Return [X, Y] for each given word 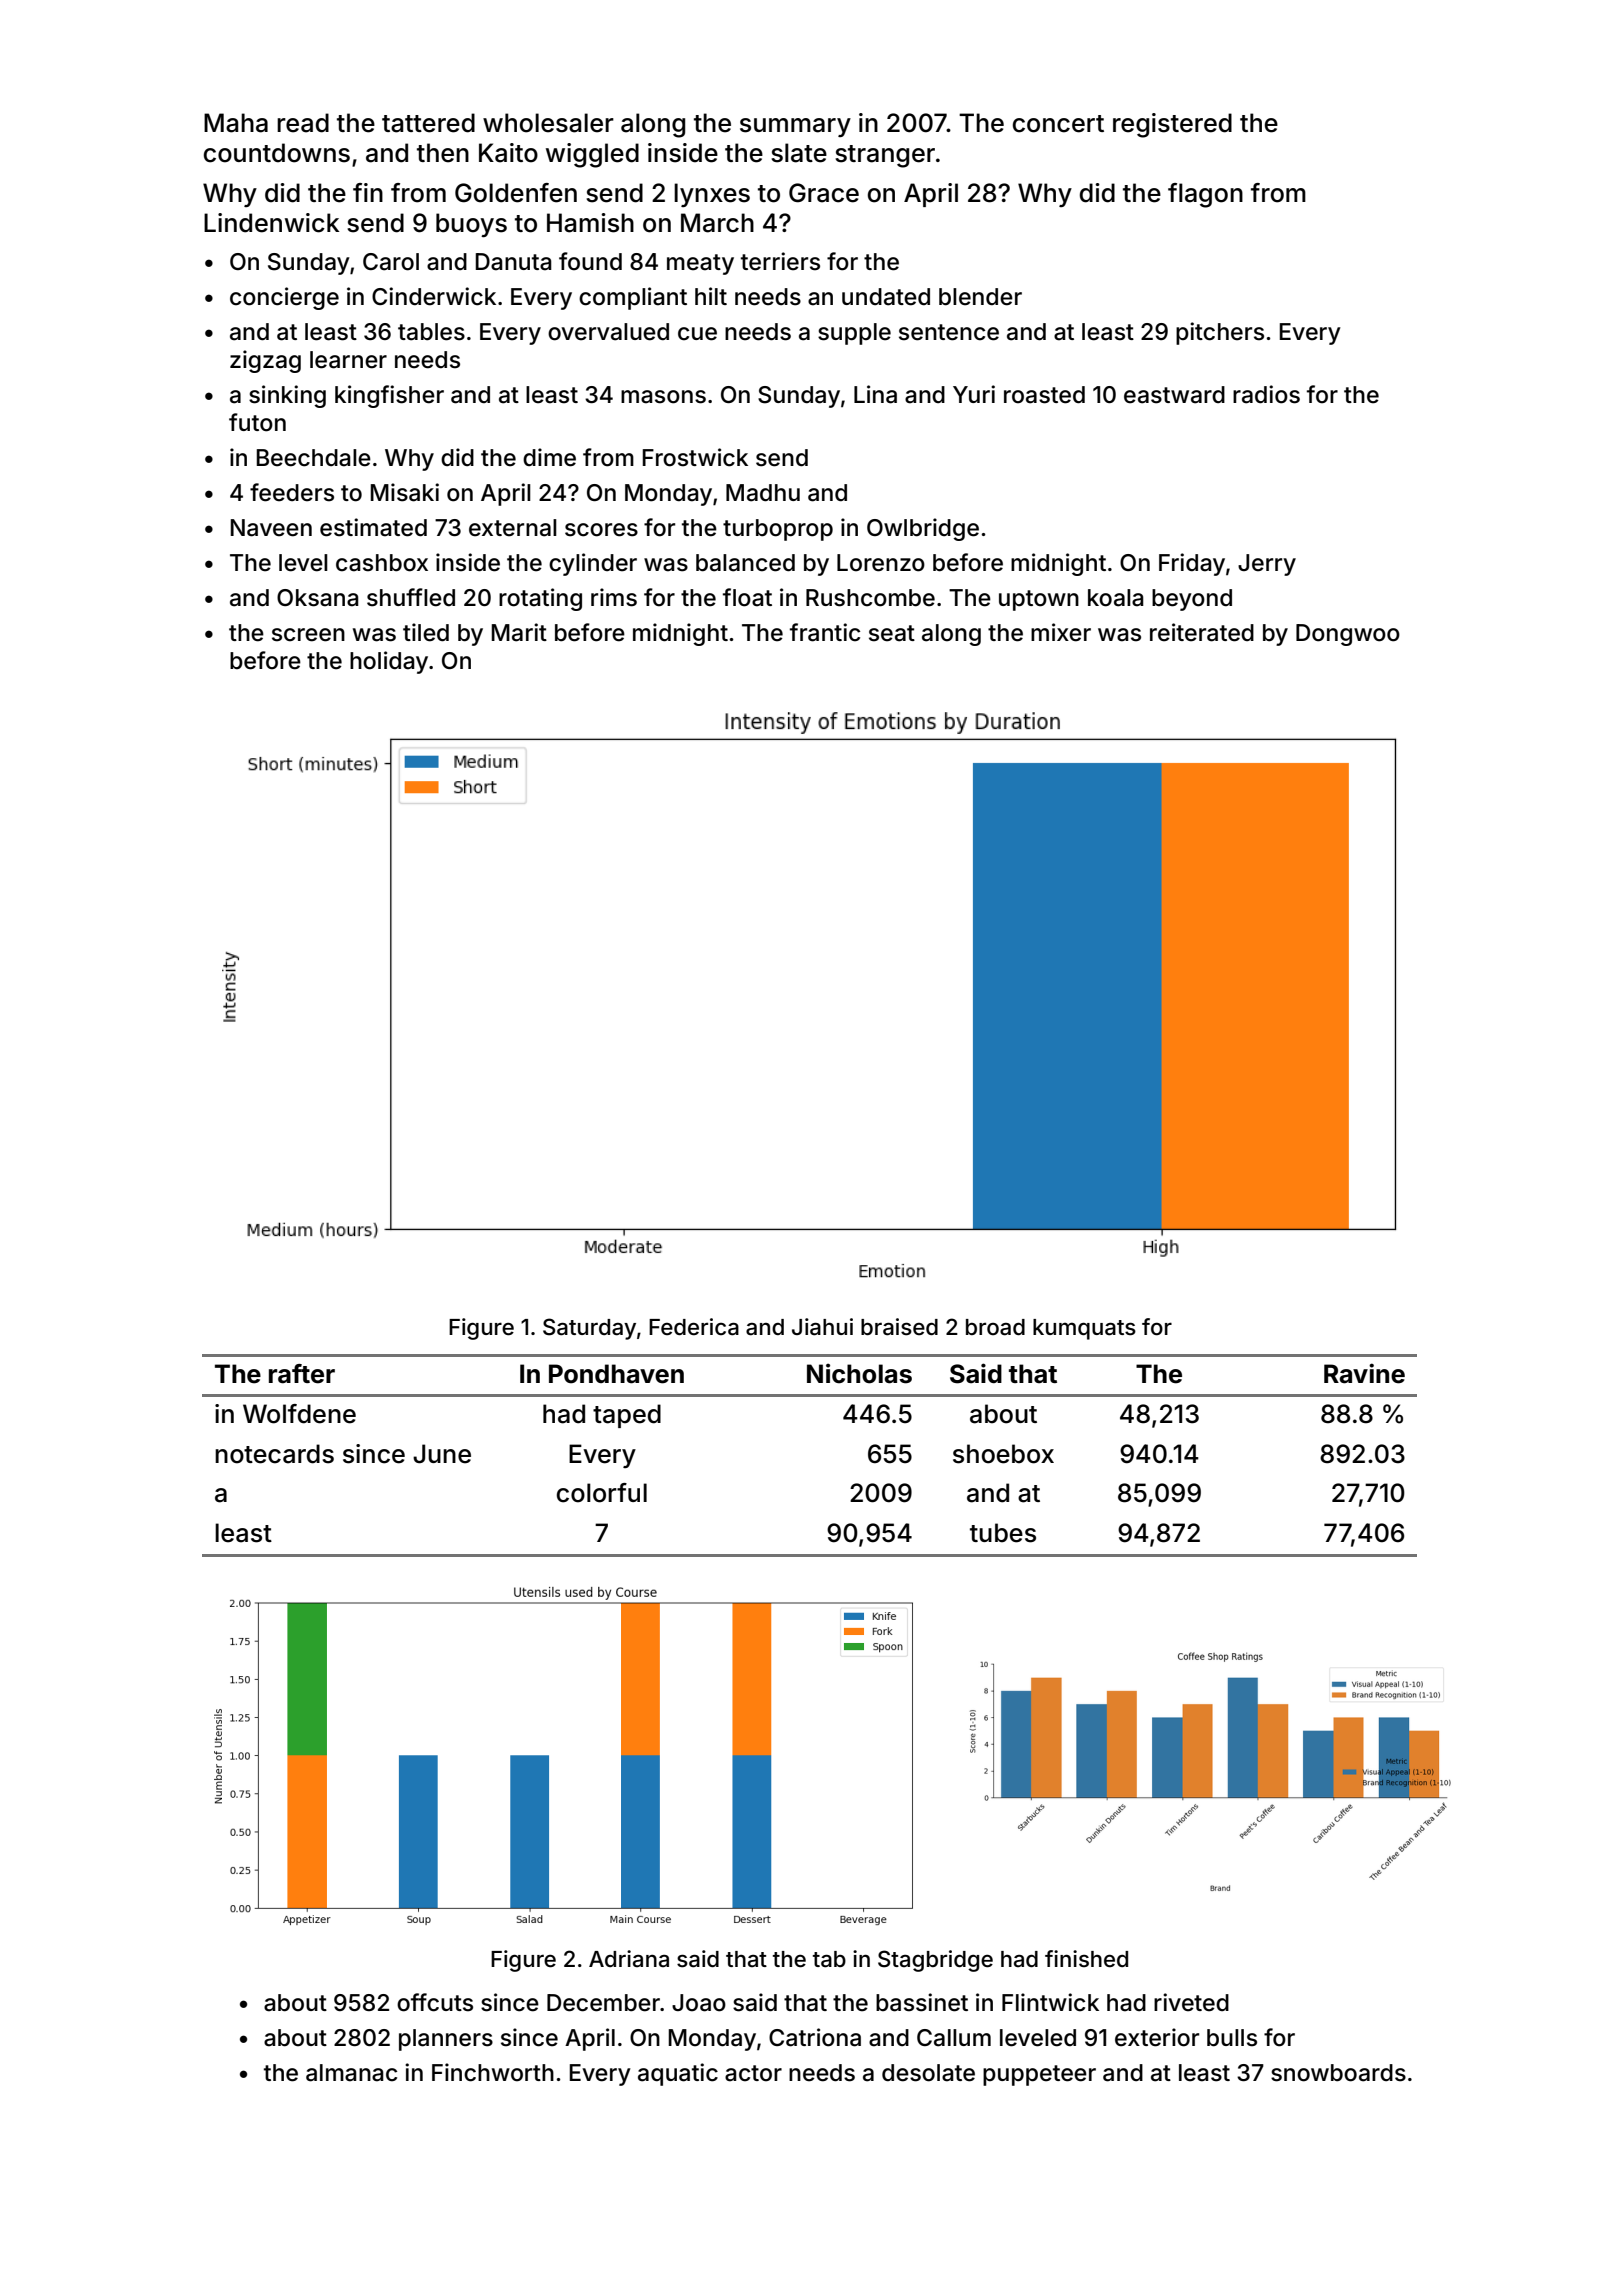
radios [1266, 394]
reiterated [1202, 632]
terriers [780, 261]
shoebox [1003, 1454]
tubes [1003, 1533]
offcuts [435, 2002]
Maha [236, 123]
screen [308, 635]
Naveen [271, 528]
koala [1116, 598]
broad [995, 1327]
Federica [694, 1327]
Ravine [1364, 1373]
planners [446, 2040]
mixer [1061, 632]
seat [892, 633]
